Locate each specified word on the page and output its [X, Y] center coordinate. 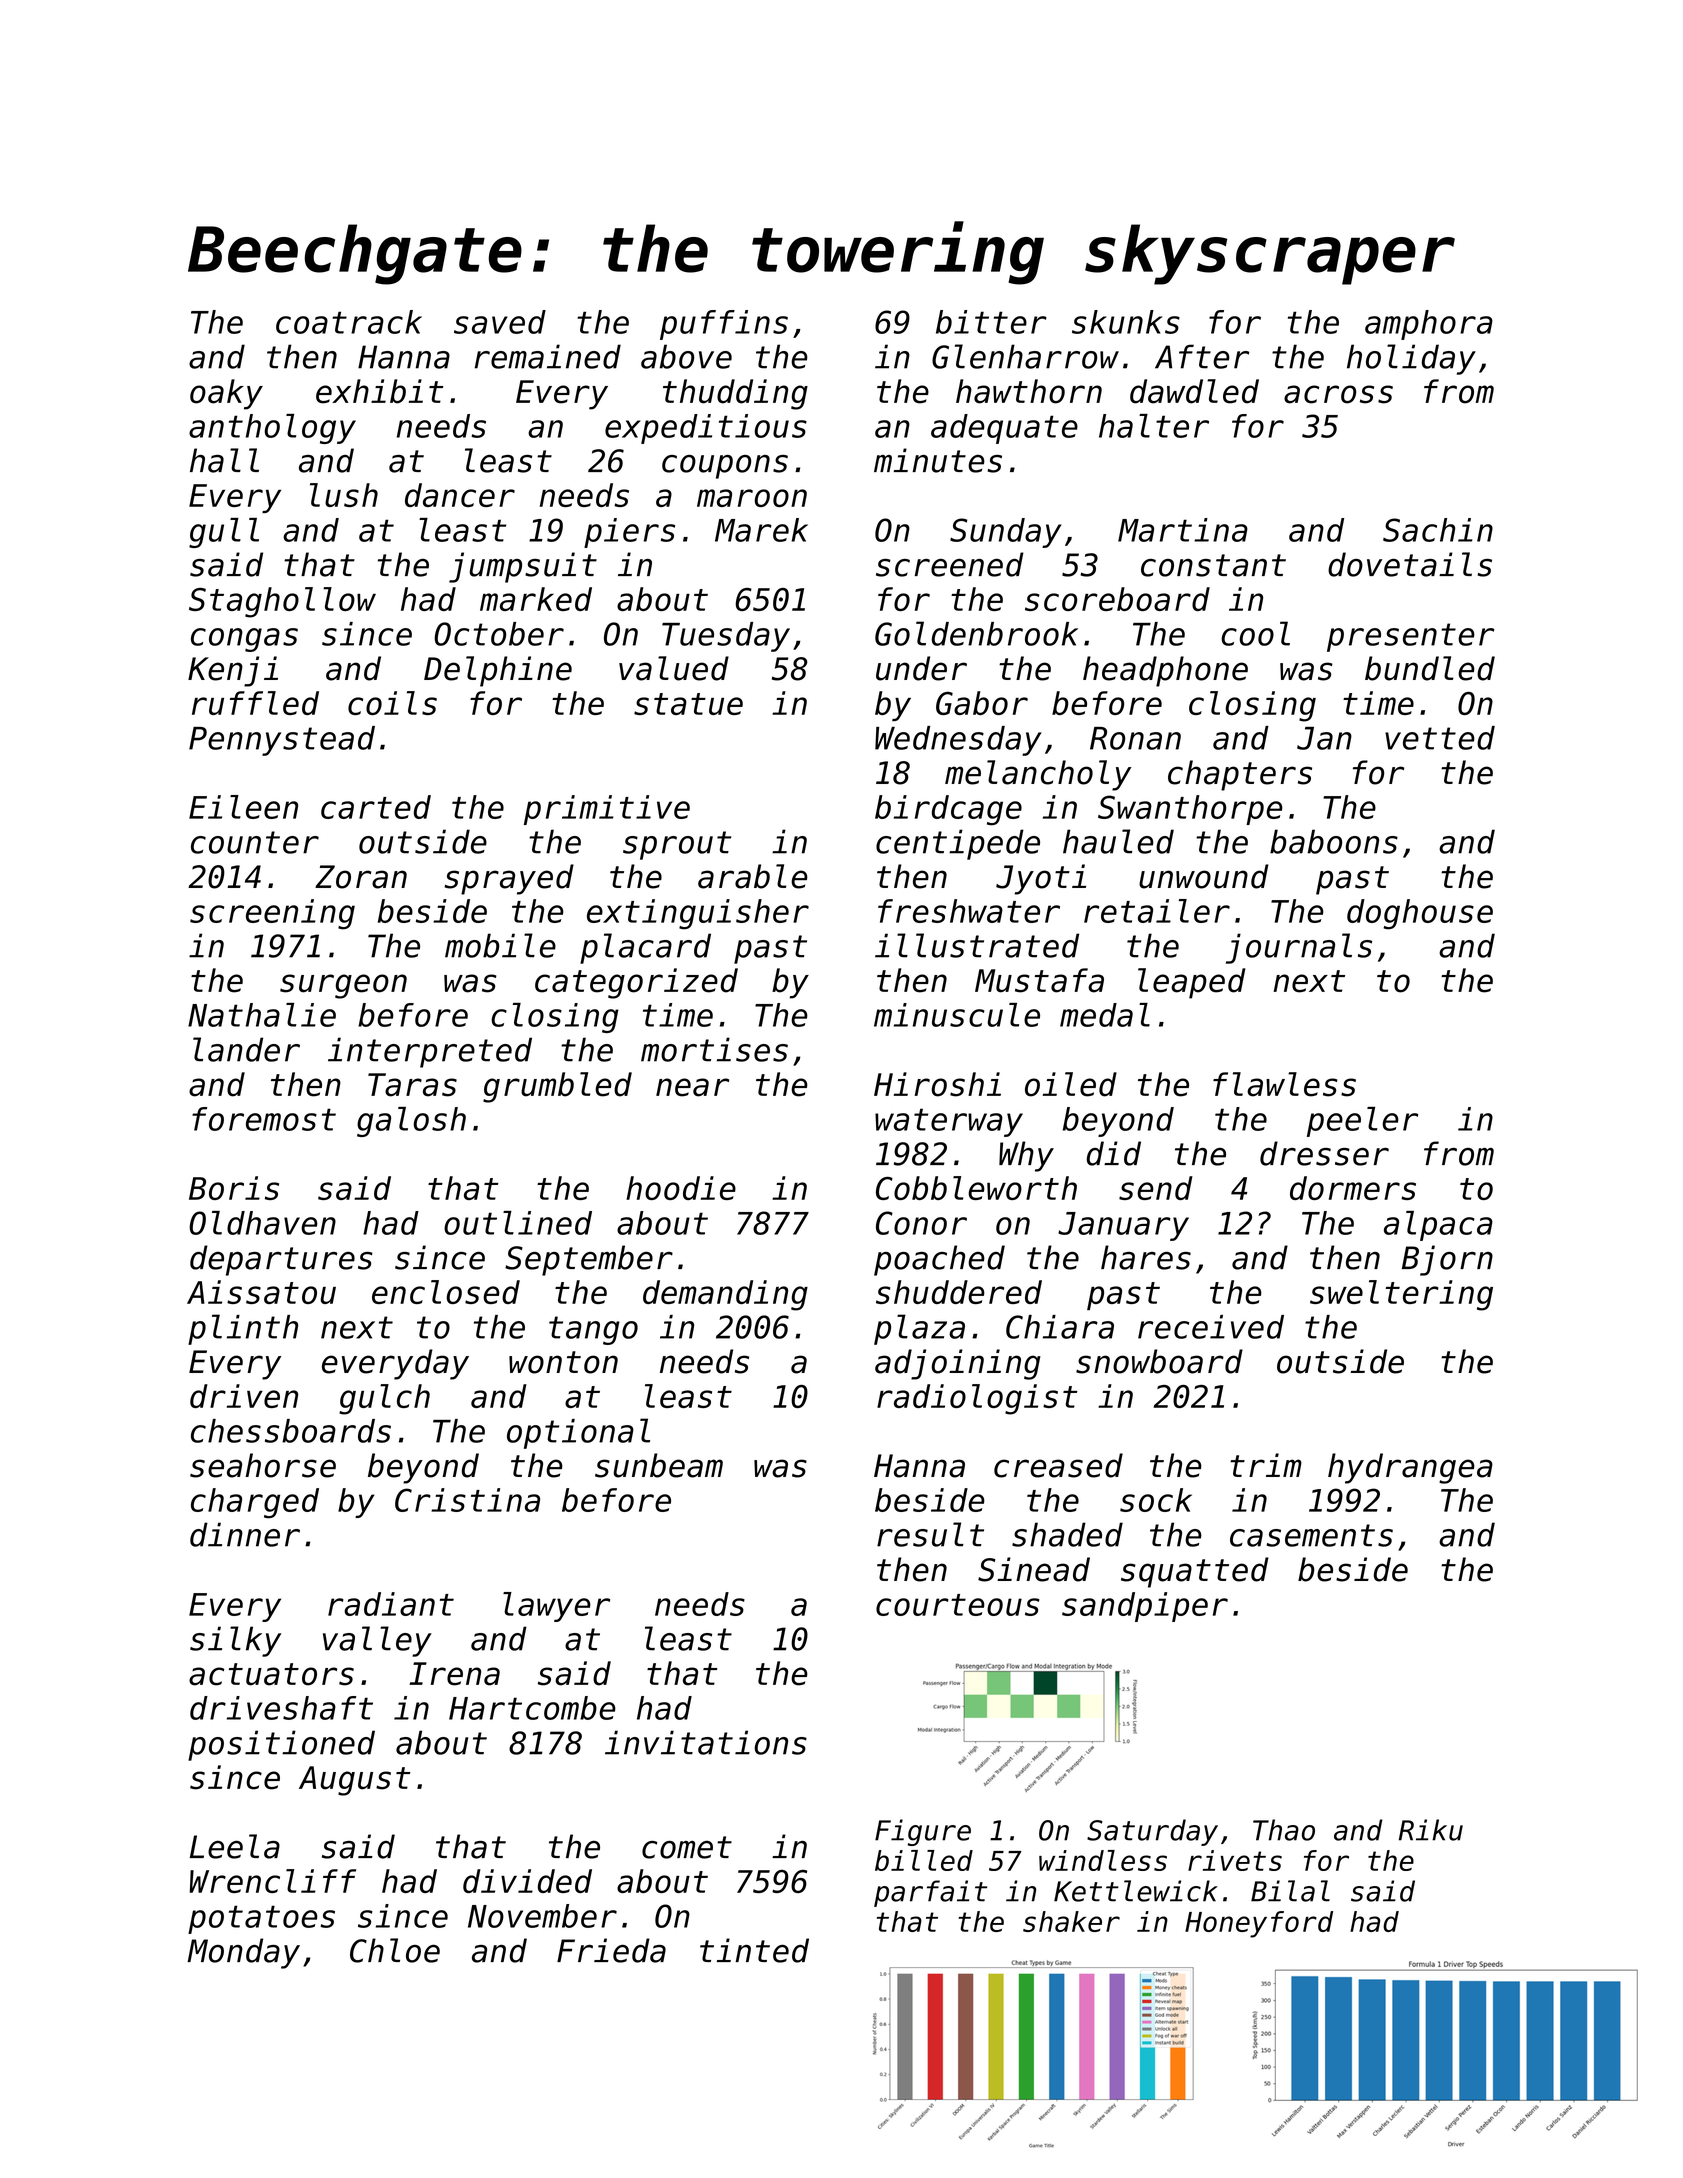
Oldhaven [262, 1223]
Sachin [1438, 530]
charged [255, 1503]
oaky [226, 394]
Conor [921, 1223]
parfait [930, 1893]
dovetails [1410, 564]
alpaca [1438, 1226]
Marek [761, 530]
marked [536, 599]
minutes [938, 460]
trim [1266, 1465]
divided [527, 1881]
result [930, 1534]
